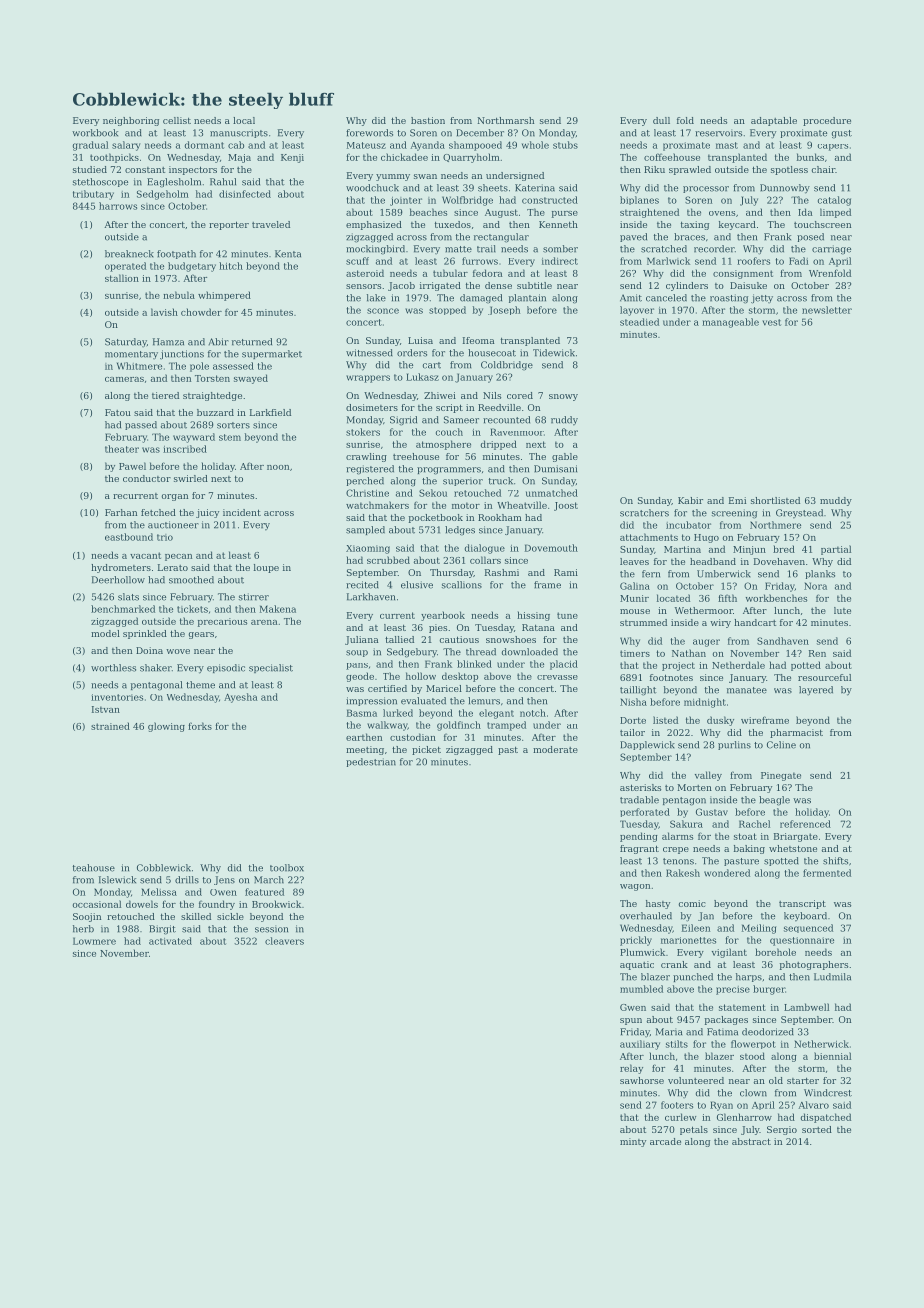 The height and width of the page is (1308, 924). Describe the element at coordinates (224, 296) in the page. I see `whimpered` at that location.
